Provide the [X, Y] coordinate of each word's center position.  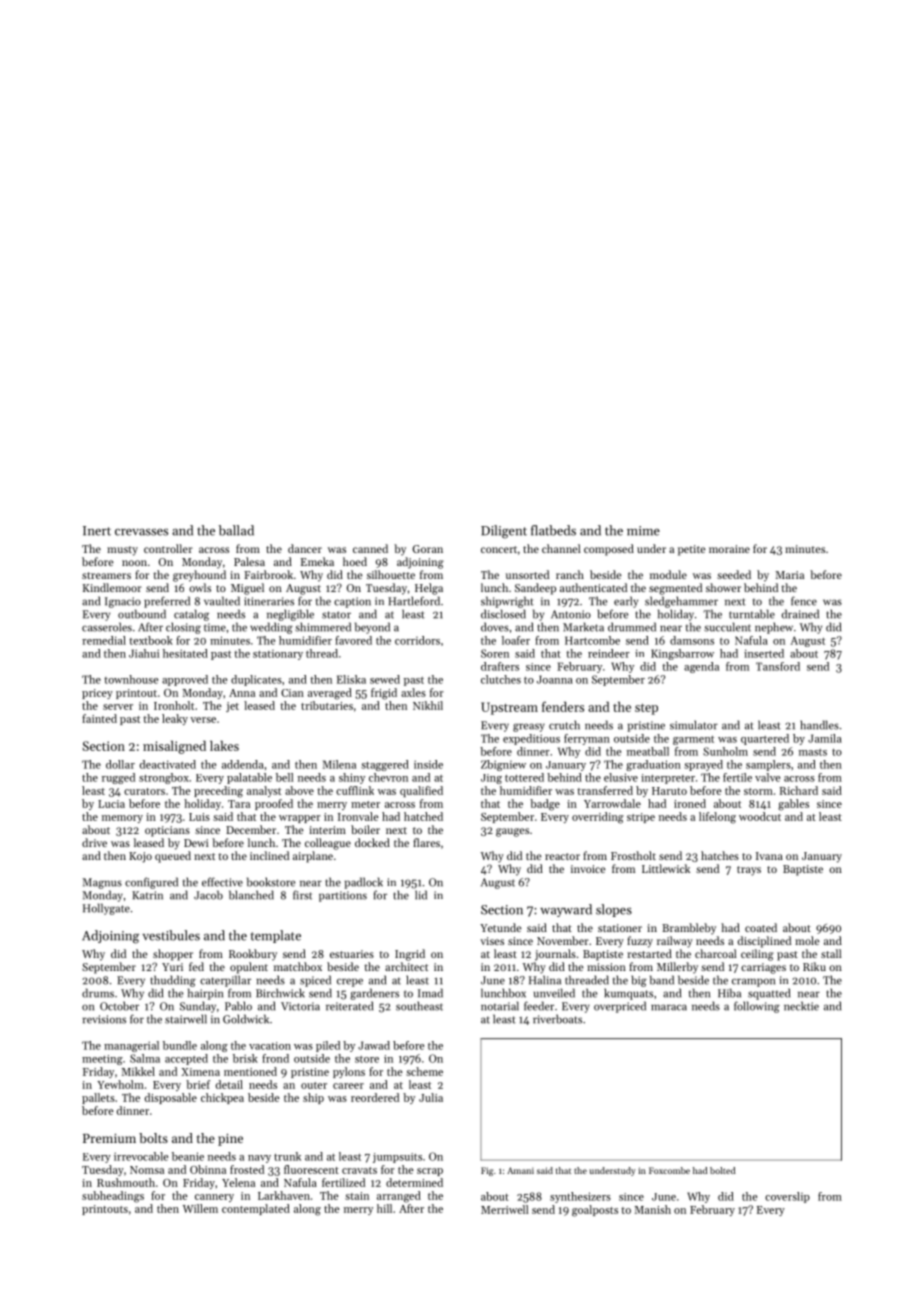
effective [222, 882]
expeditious [531, 739]
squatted [769, 994]
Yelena [238, 1182]
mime [643, 531]
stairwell [186, 1019]
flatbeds [553, 530]
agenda [701, 667]
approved [185, 680]
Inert [97, 531]
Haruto [669, 791]
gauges [512, 832]
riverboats [557, 1019]
